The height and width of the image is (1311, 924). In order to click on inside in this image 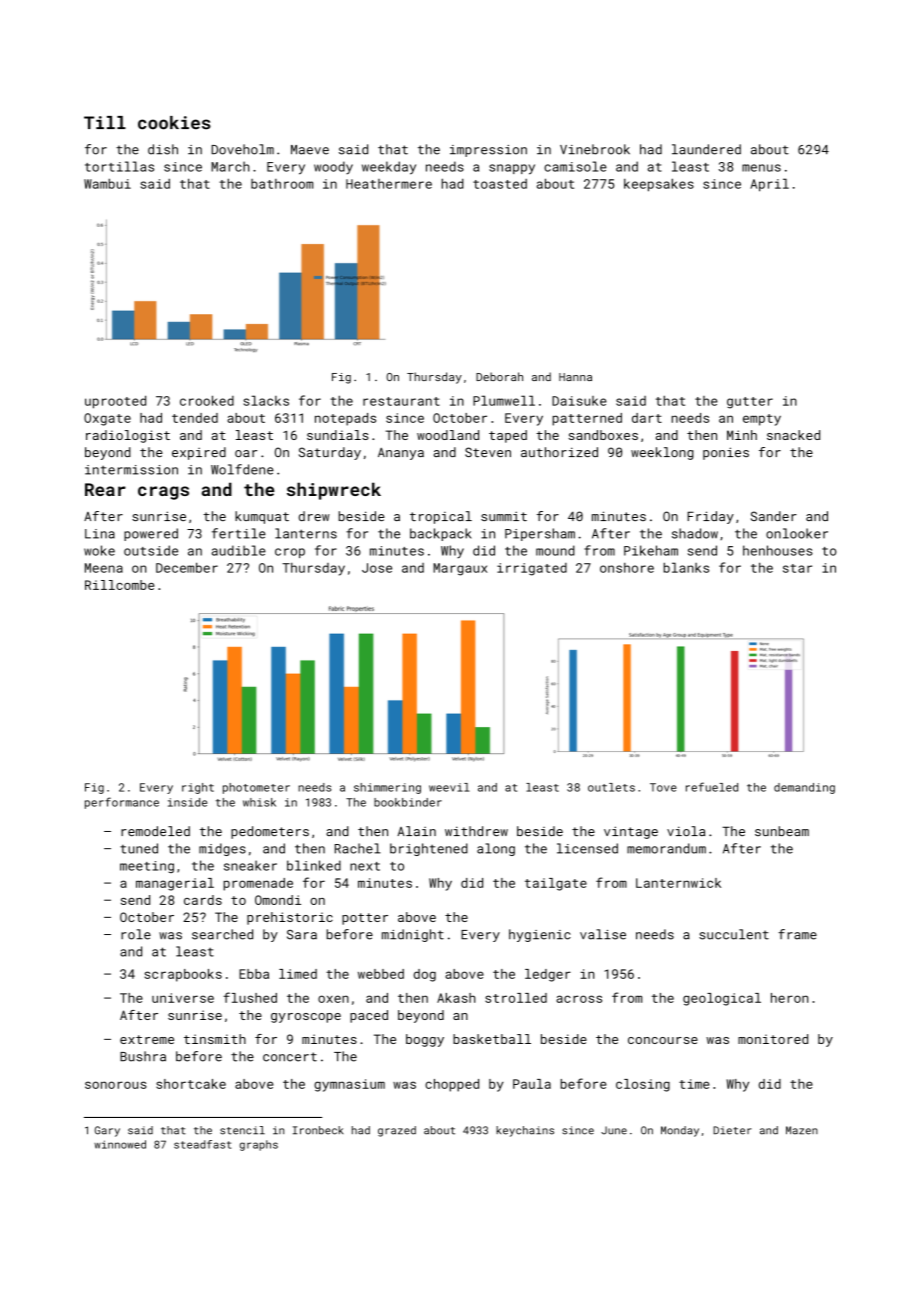, I will do `click(187, 802)`.
